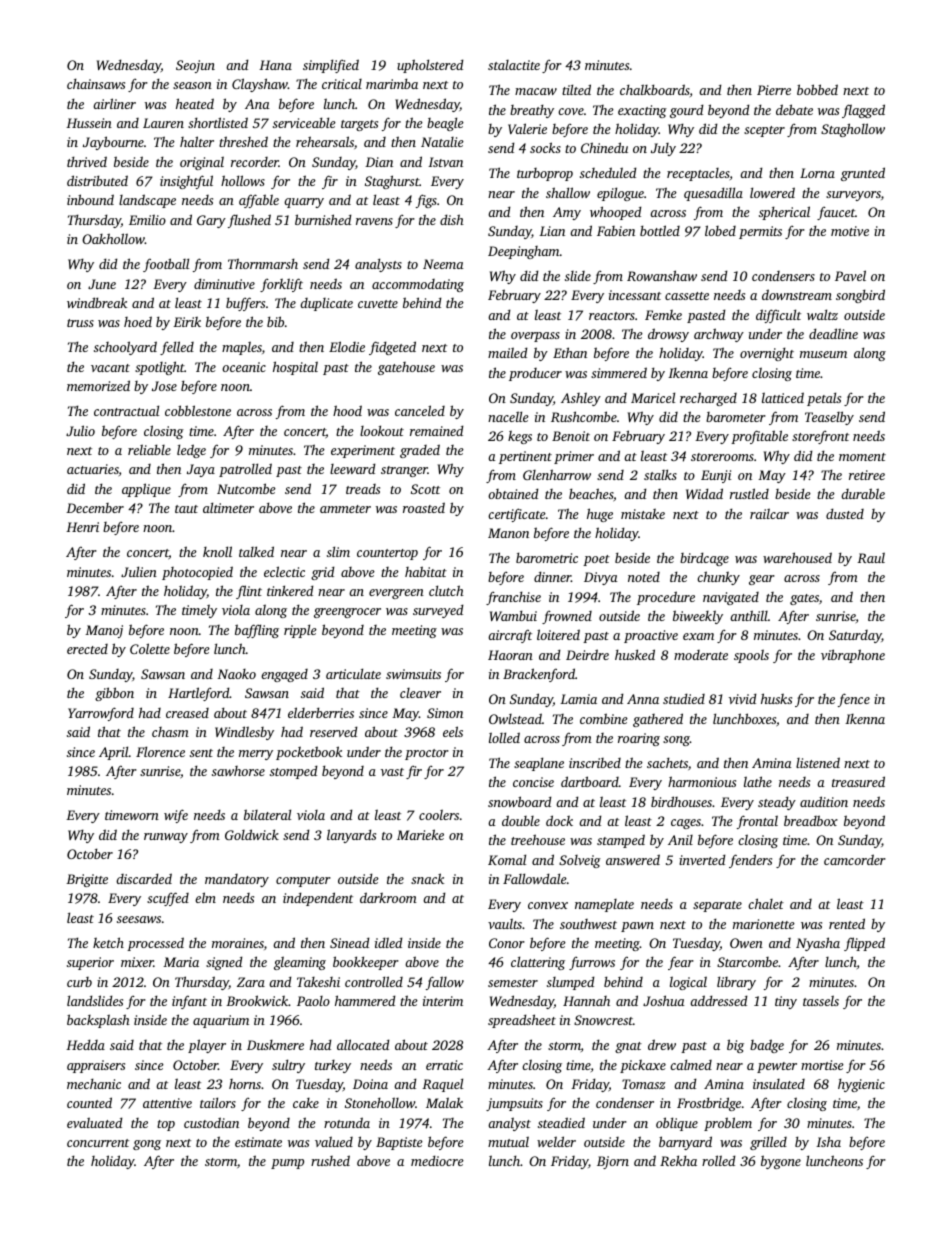  What do you see at coordinates (176, 816) in the document?
I see `wife` at bounding box center [176, 816].
